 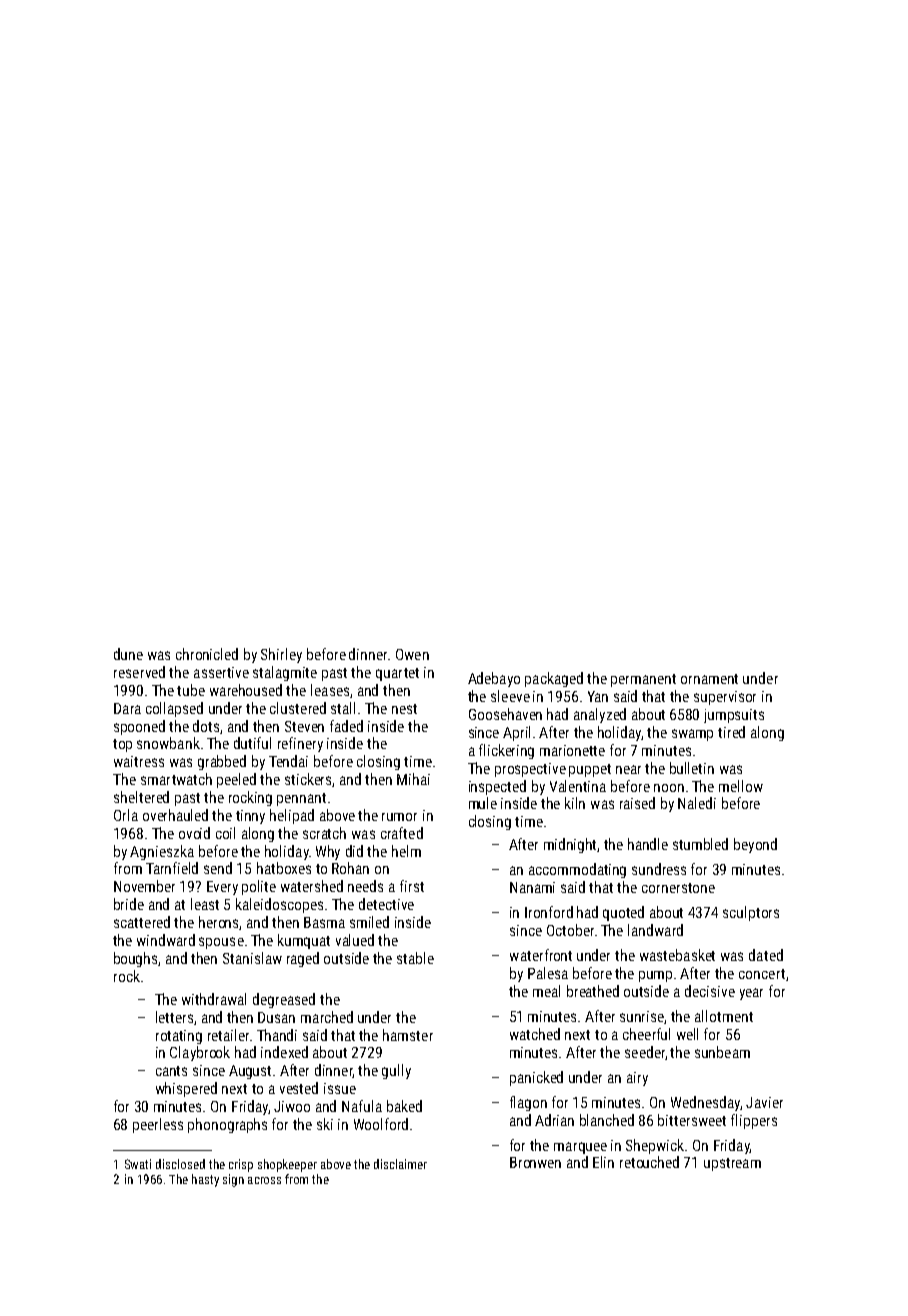 What do you see at coordinates (648, 844) in the page?
I see `handle` at bounding box center [648, 844].
